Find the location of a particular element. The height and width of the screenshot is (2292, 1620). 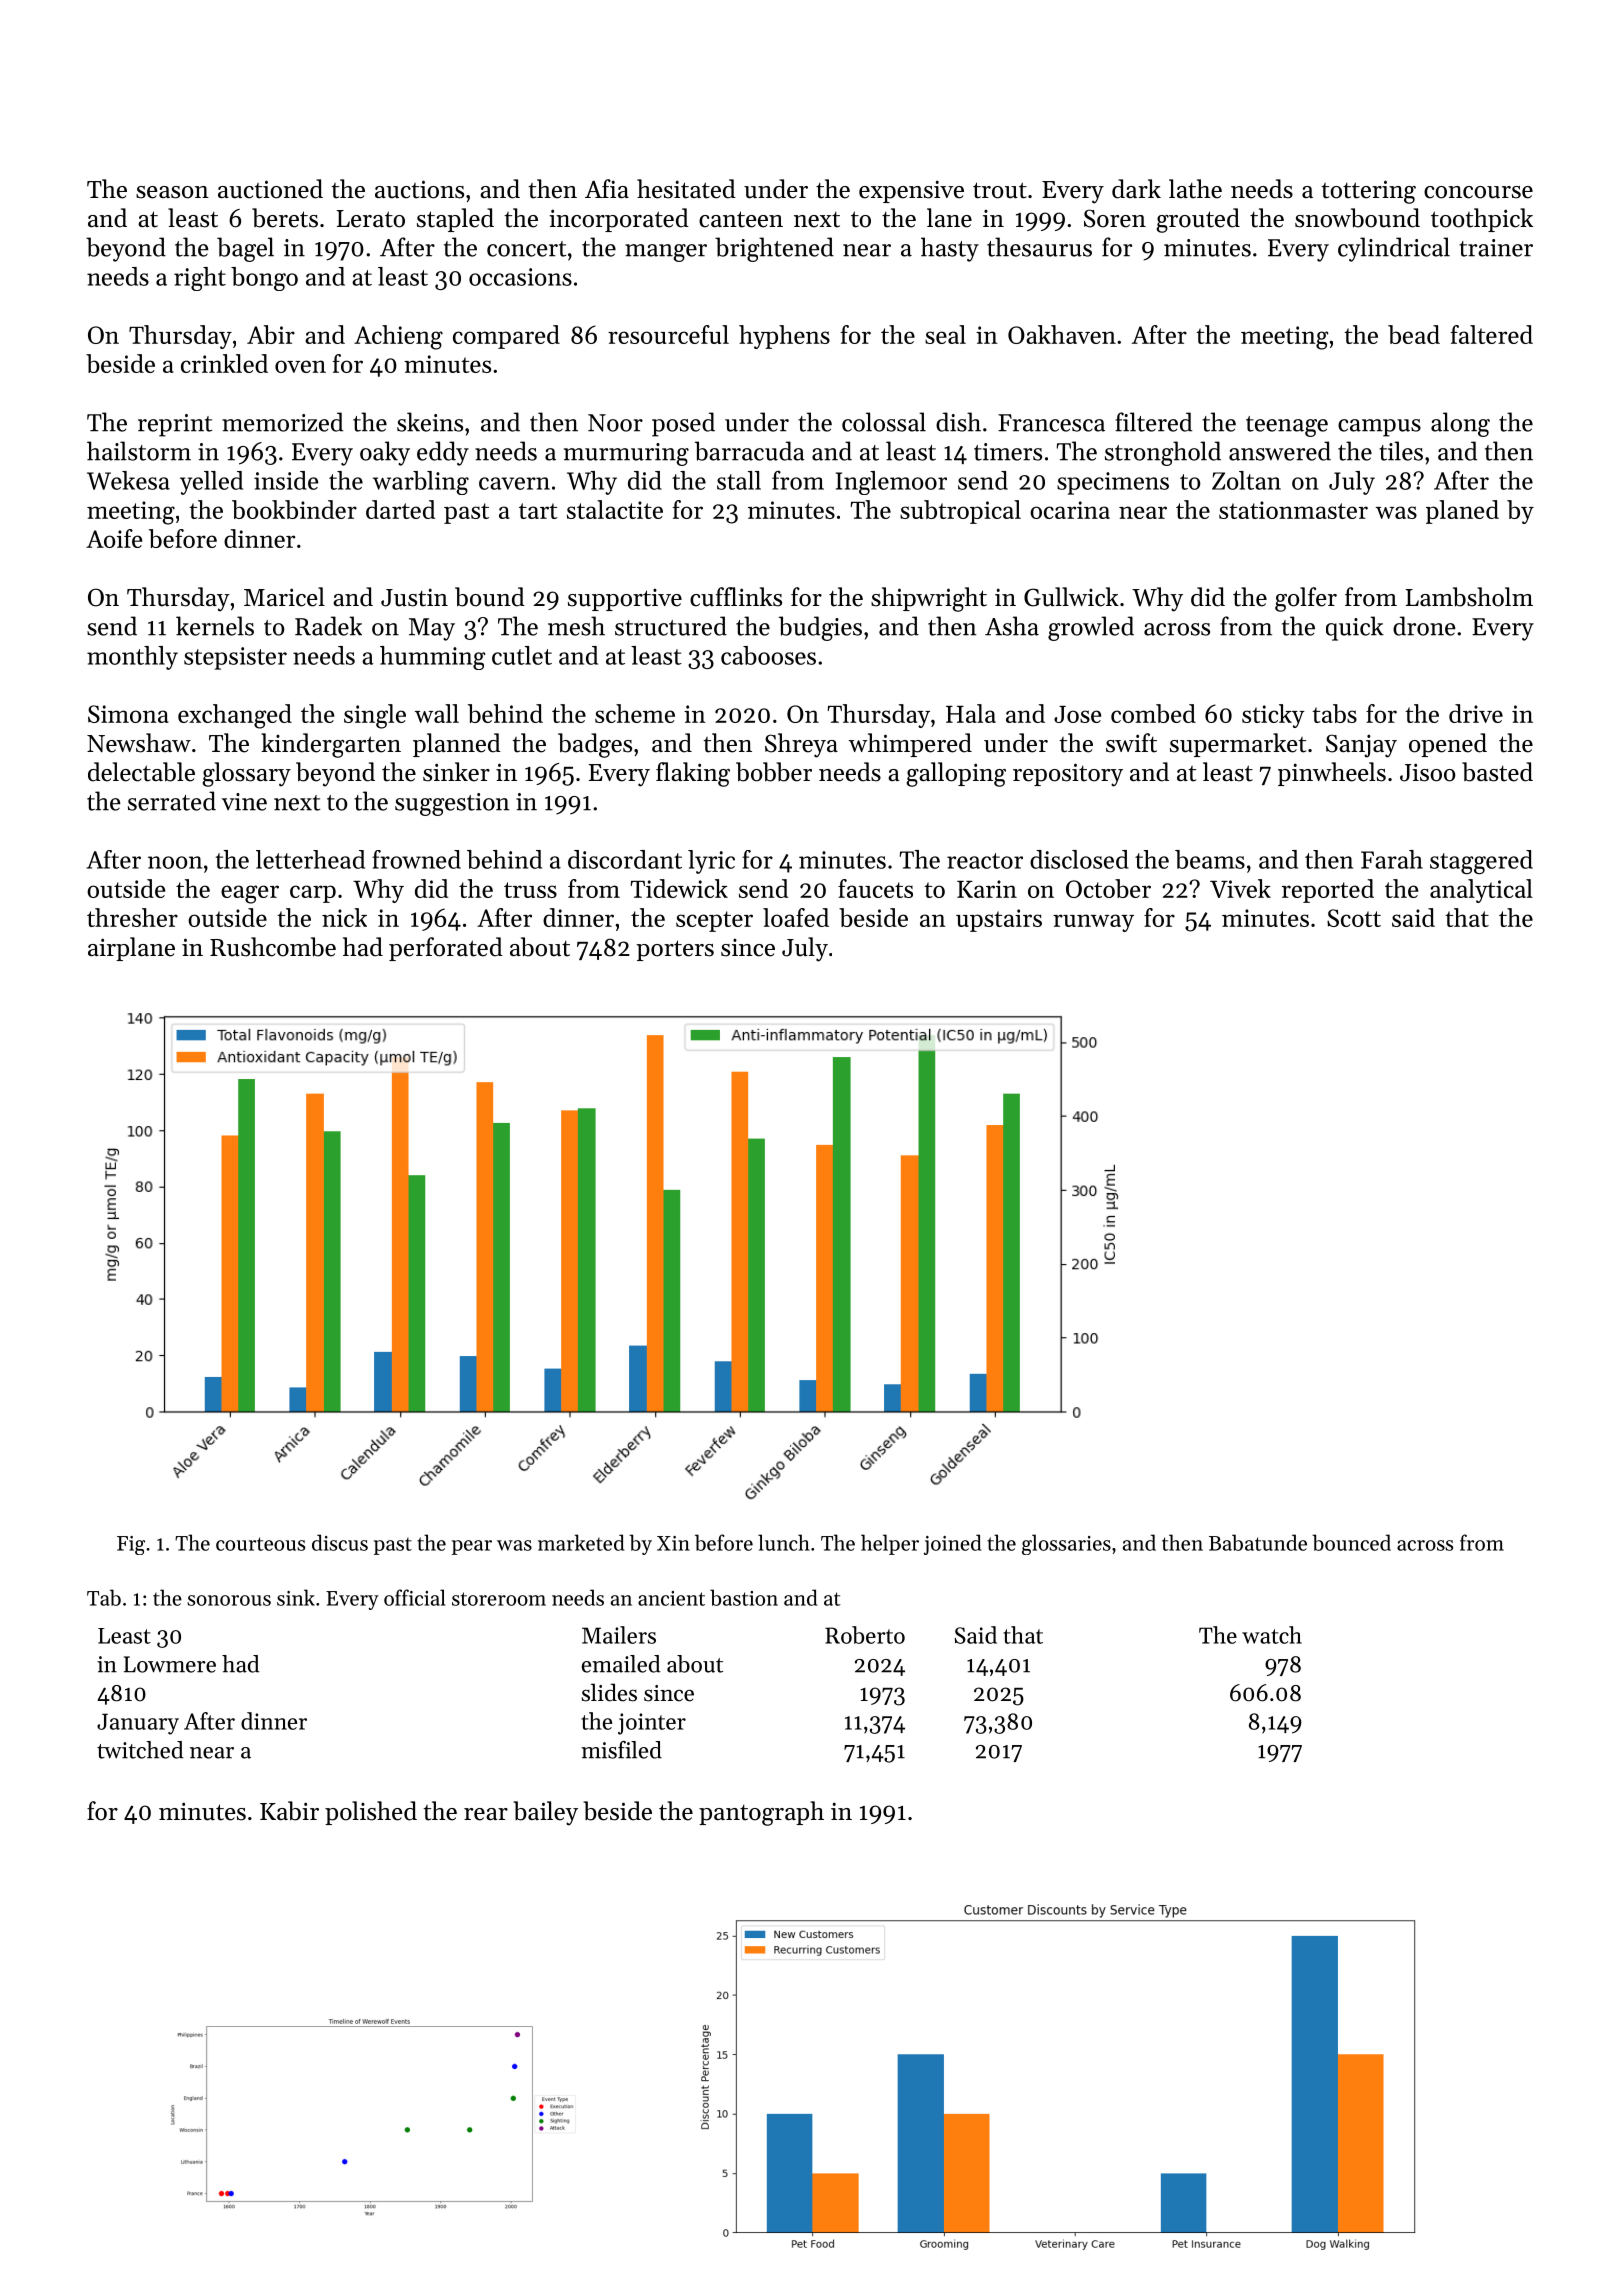

Rushcombe is located at coordinates (273, 947).
